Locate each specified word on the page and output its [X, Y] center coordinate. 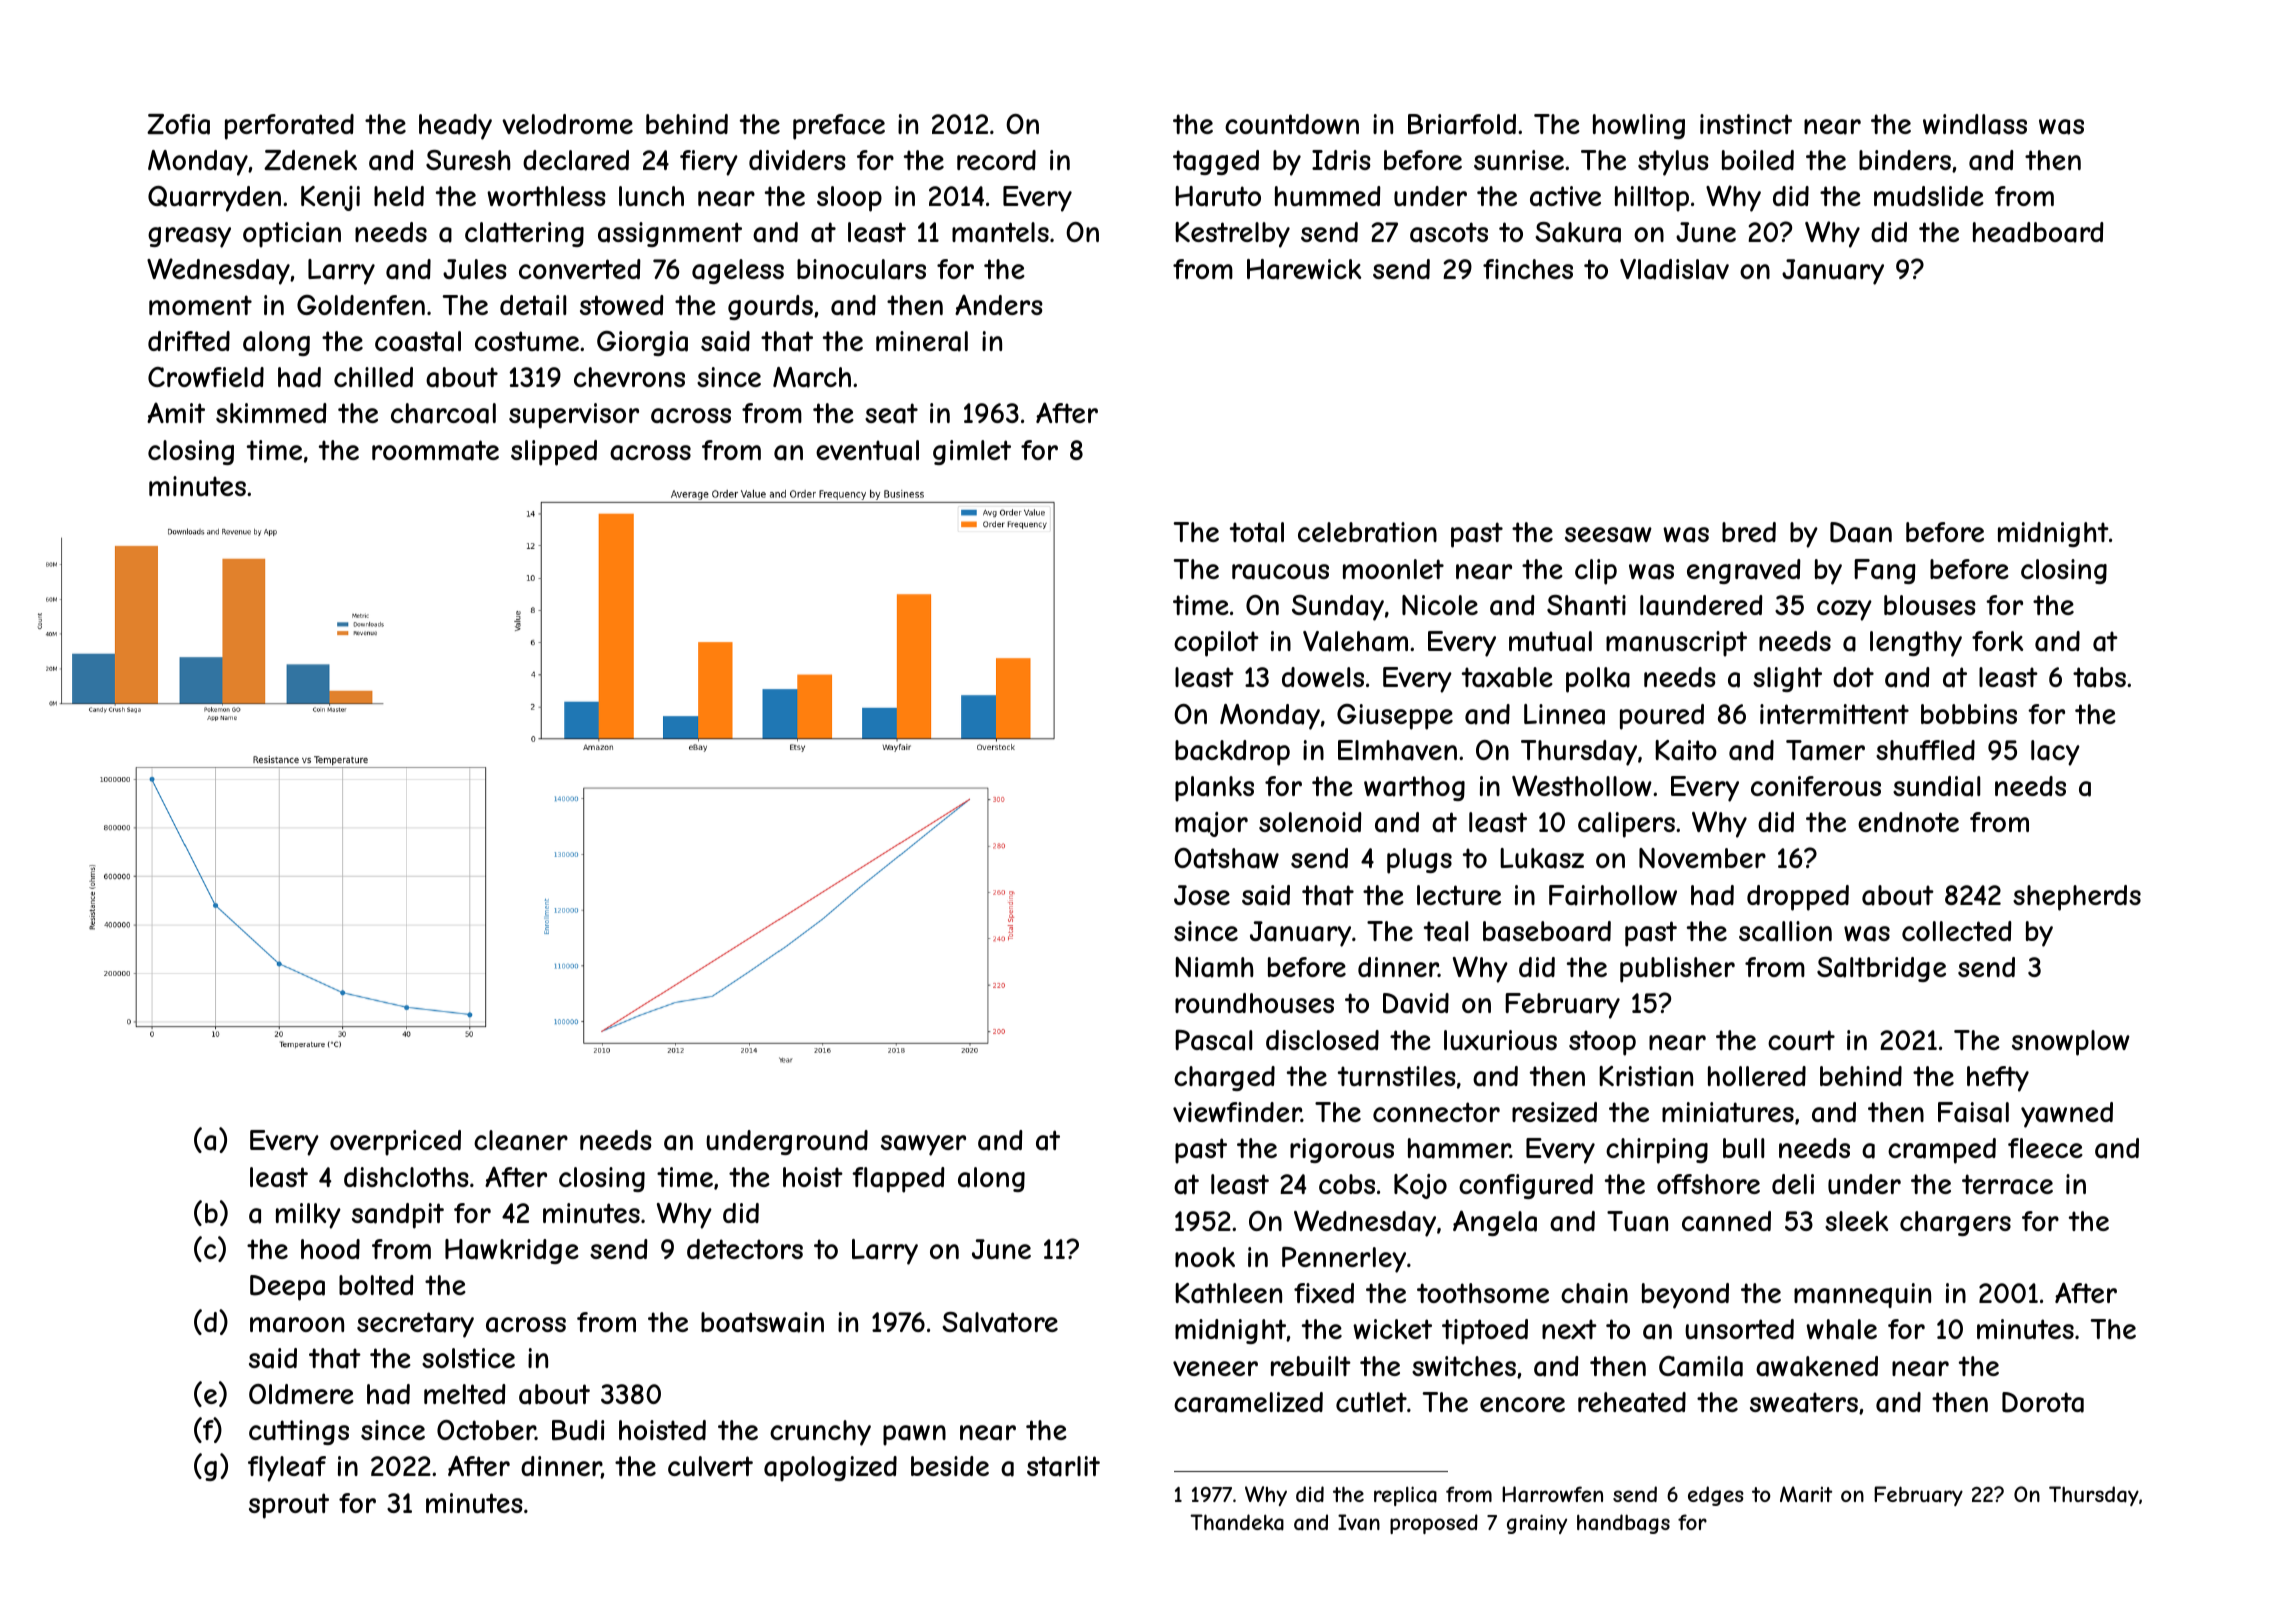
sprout [289, 1506]
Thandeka [1237, 1522]
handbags [1623, 1524]
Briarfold [1462, 124]
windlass [1975, 124]
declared [576, 160]
